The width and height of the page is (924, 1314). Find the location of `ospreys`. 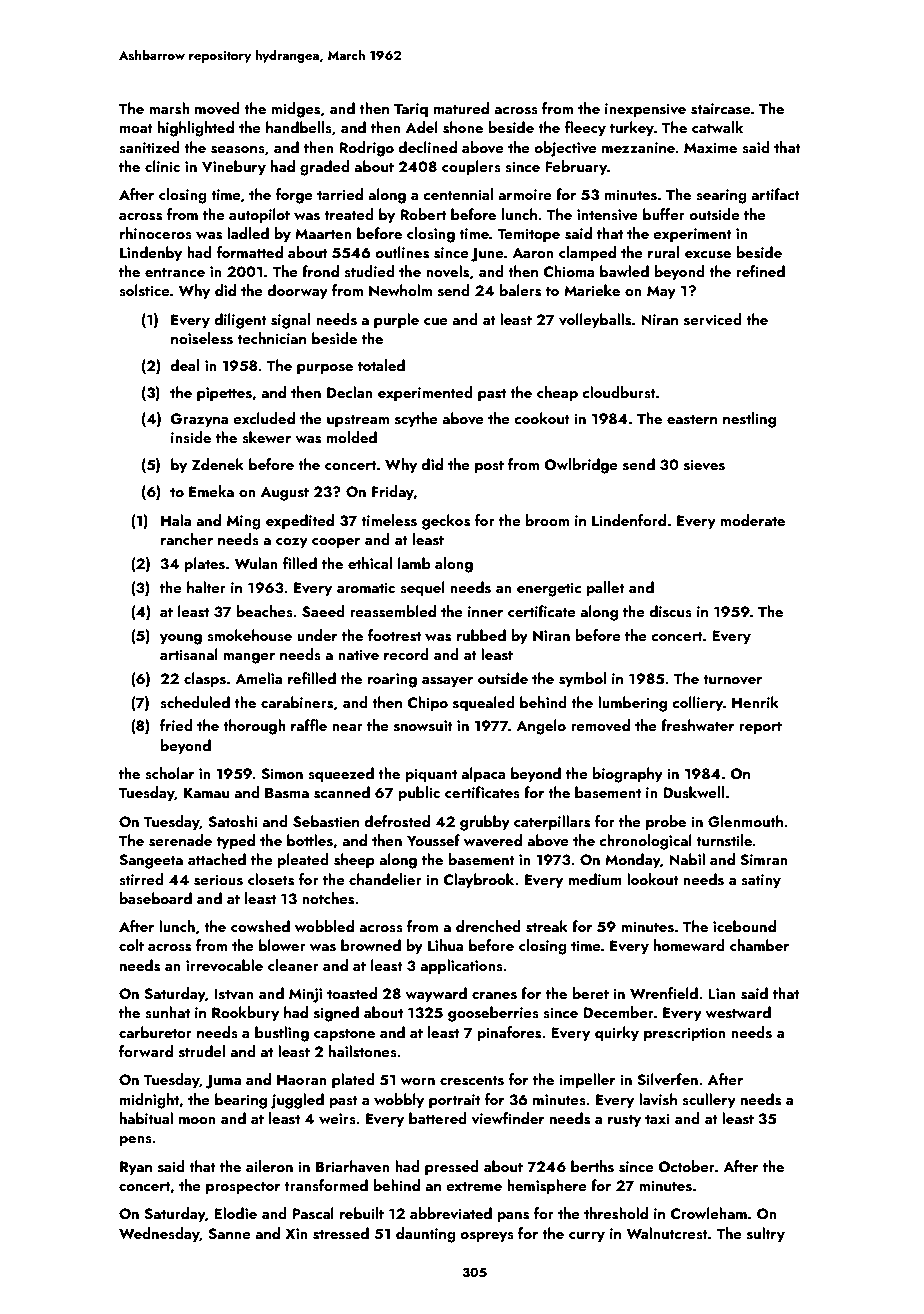

ospreys is located at coordinates (487, 1237).
